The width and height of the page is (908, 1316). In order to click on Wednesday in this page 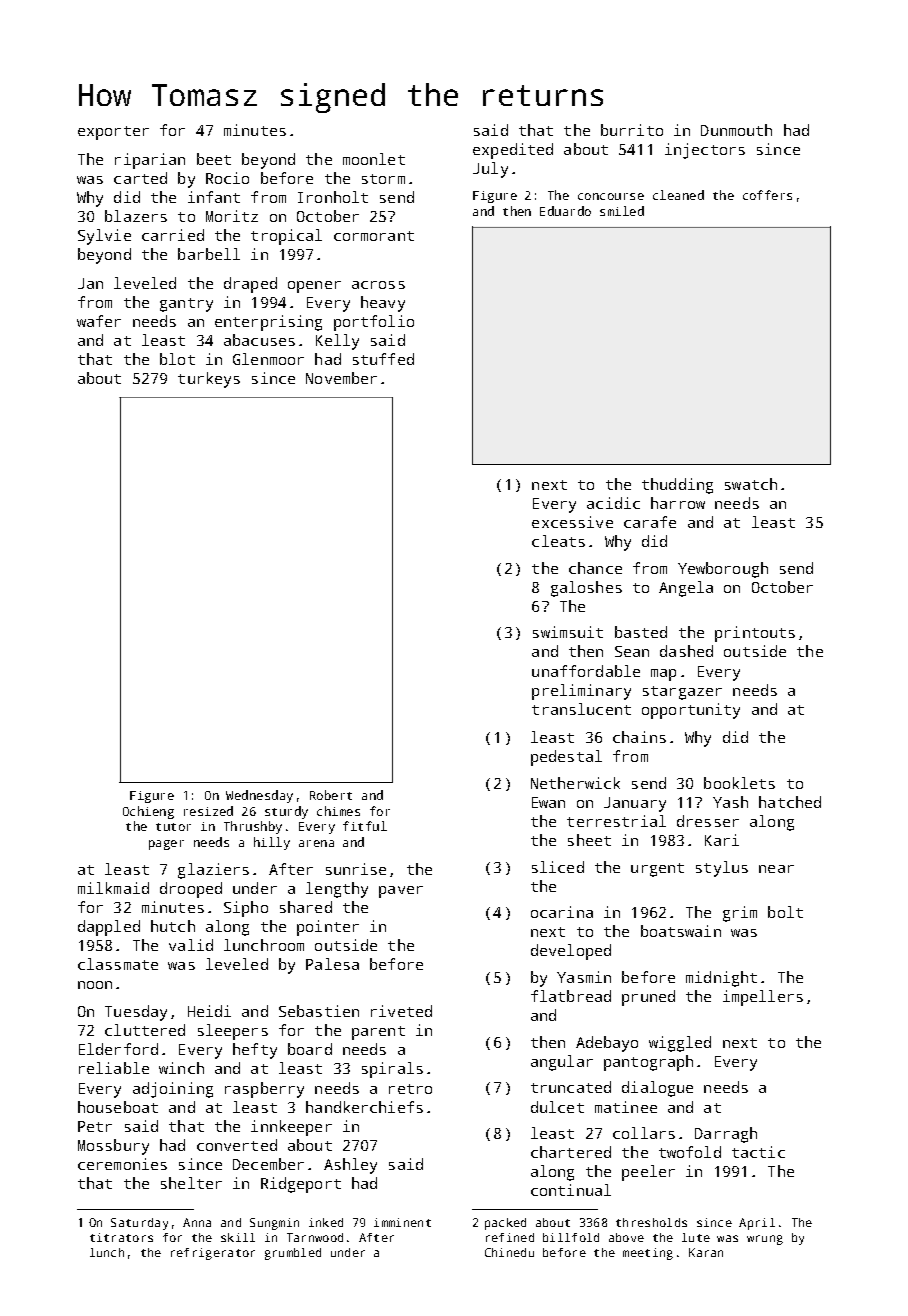, I will do `click(259, 796)`.
